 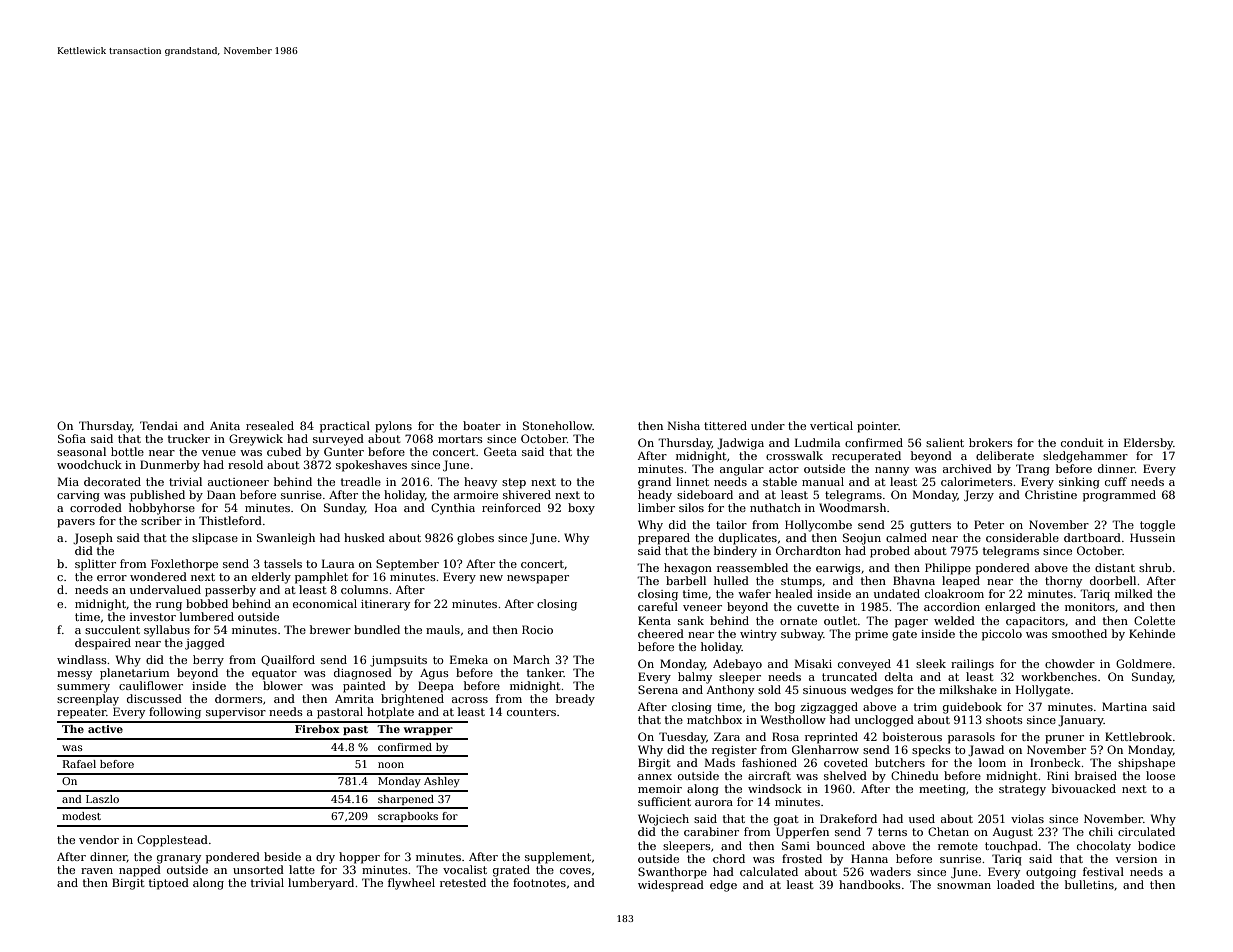 What do you see at coordinates (1089, 884) in the screenshot?
I see `bulletins` at bounding box center [1089, 884].
